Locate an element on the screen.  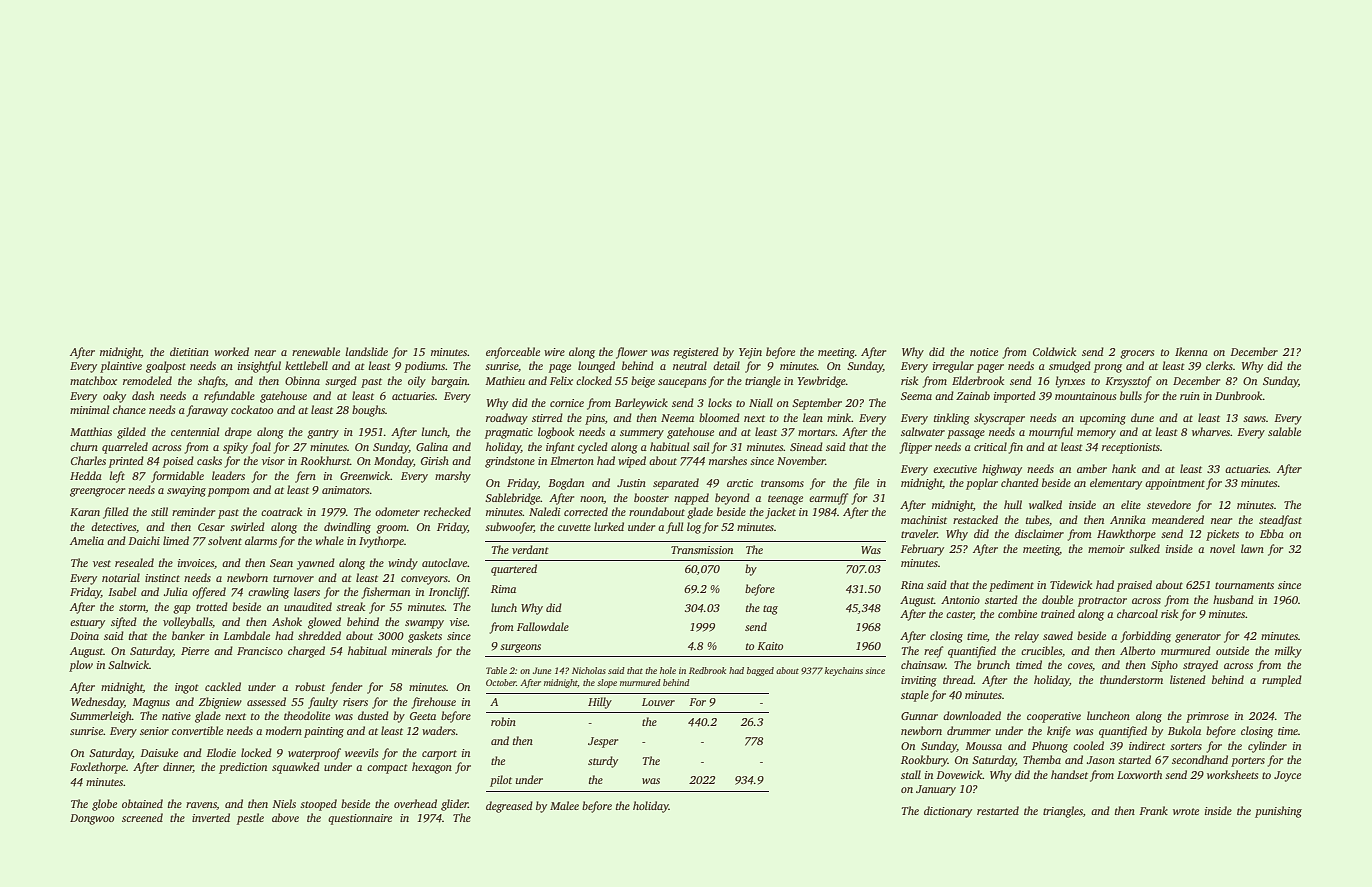
Fallowdale is located at coordinates (543, 626).
